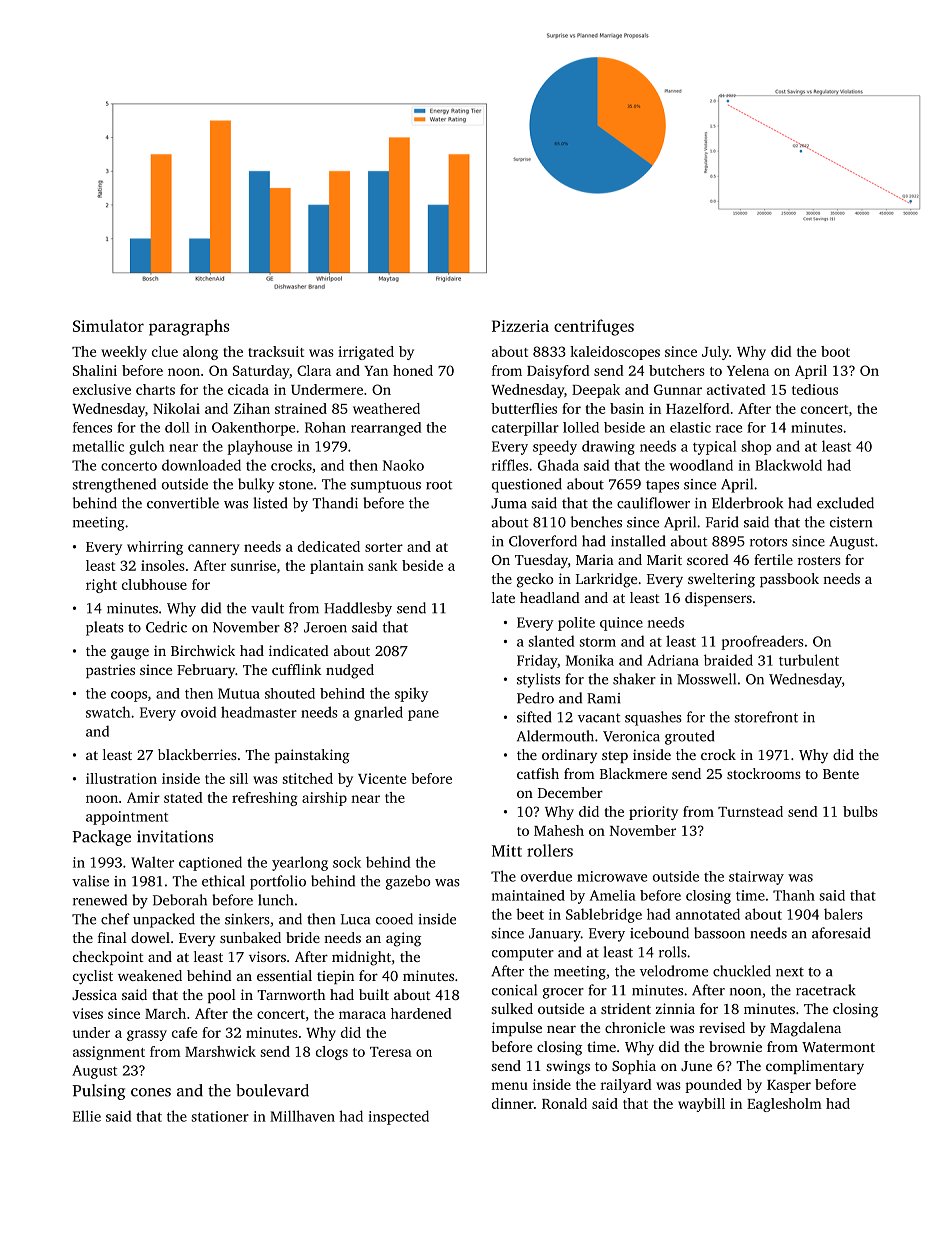  What do you see at coordinates (189, 327) in the screenshot?
I see `paragraphs` at bounding box center [189, 327].
